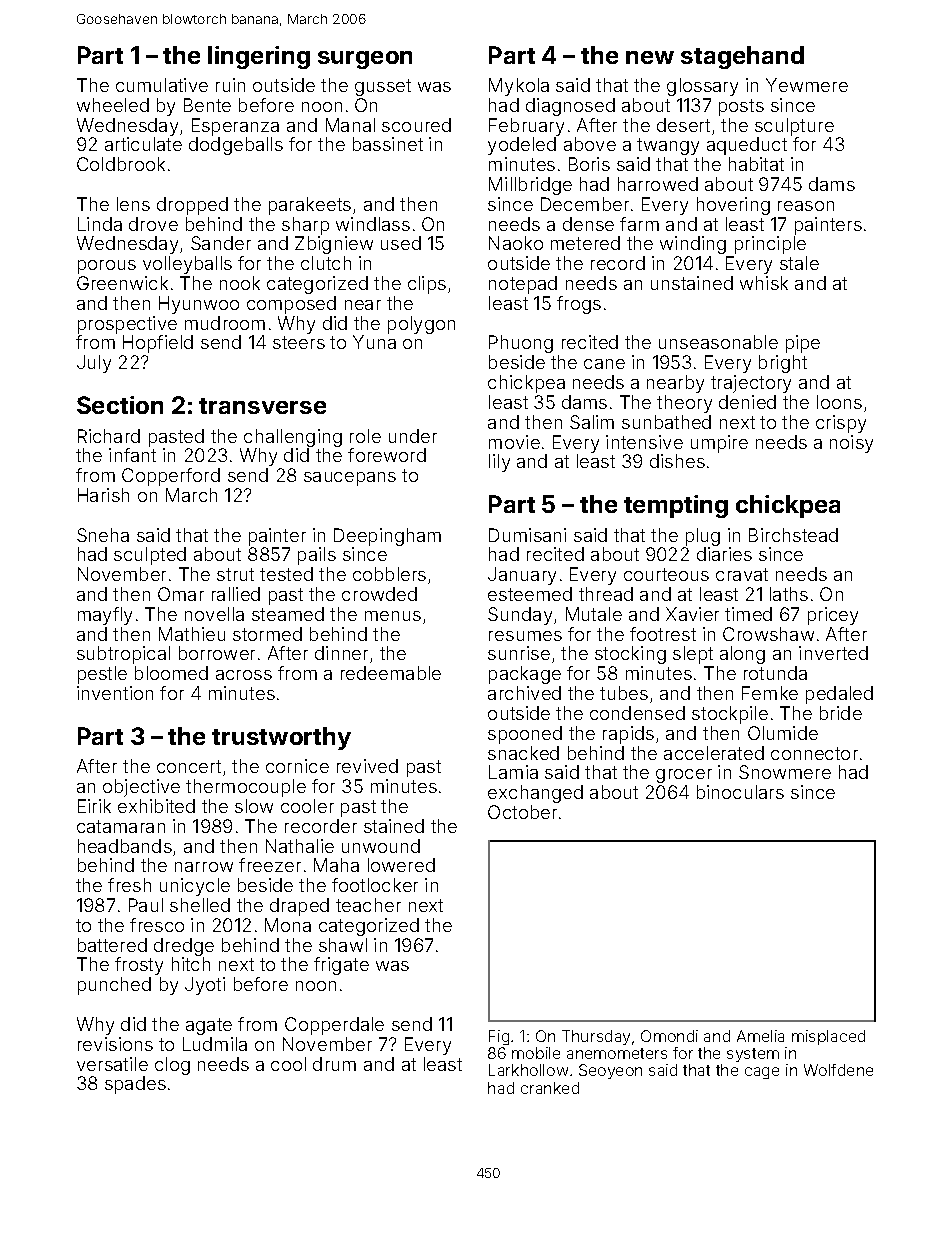 This document has width=952, height=1233. Describe the element at coordinates (838, 1070) in the document. I see `Wolfdene` at that location.
